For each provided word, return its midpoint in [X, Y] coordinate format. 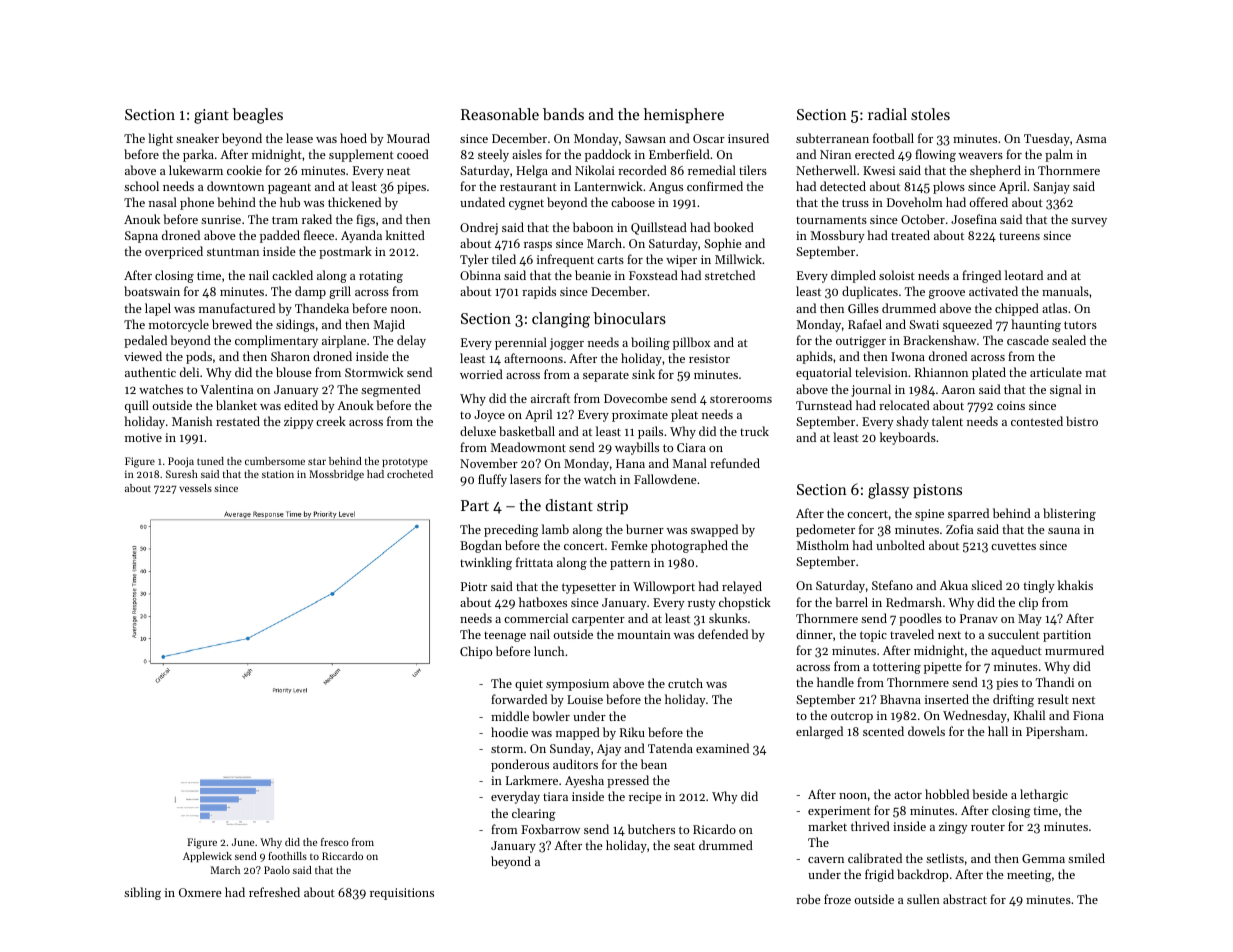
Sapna [141, 237]
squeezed [967, 325]
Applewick [207, 857]
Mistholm [822, 545]
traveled [912, 634]
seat [684, 846]
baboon [593, 227]
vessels [195, 488]
